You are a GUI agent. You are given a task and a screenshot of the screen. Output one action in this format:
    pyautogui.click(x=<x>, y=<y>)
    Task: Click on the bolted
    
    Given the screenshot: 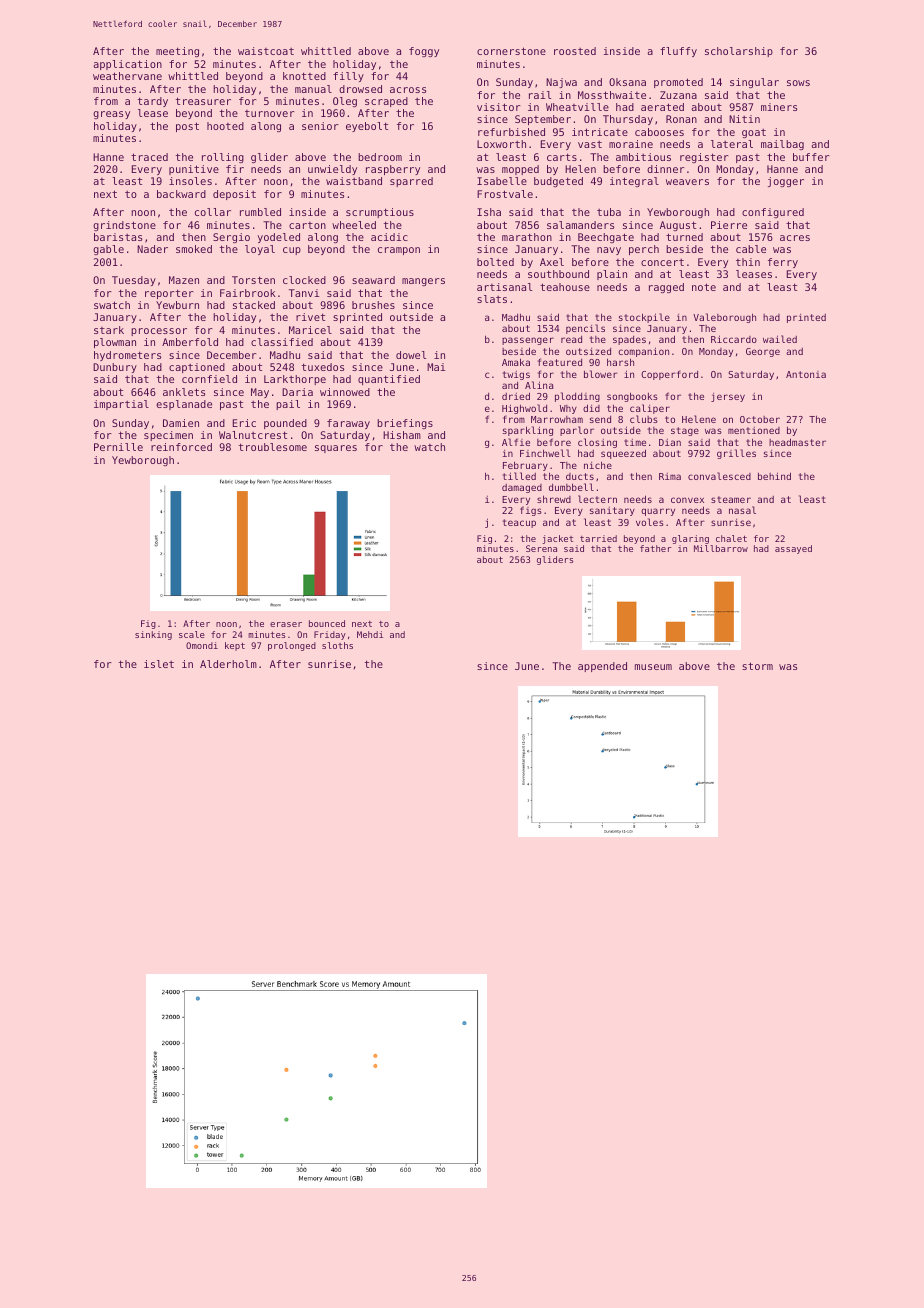 What is the action you would take?
    pyautogui.click(x=495, y=262)
